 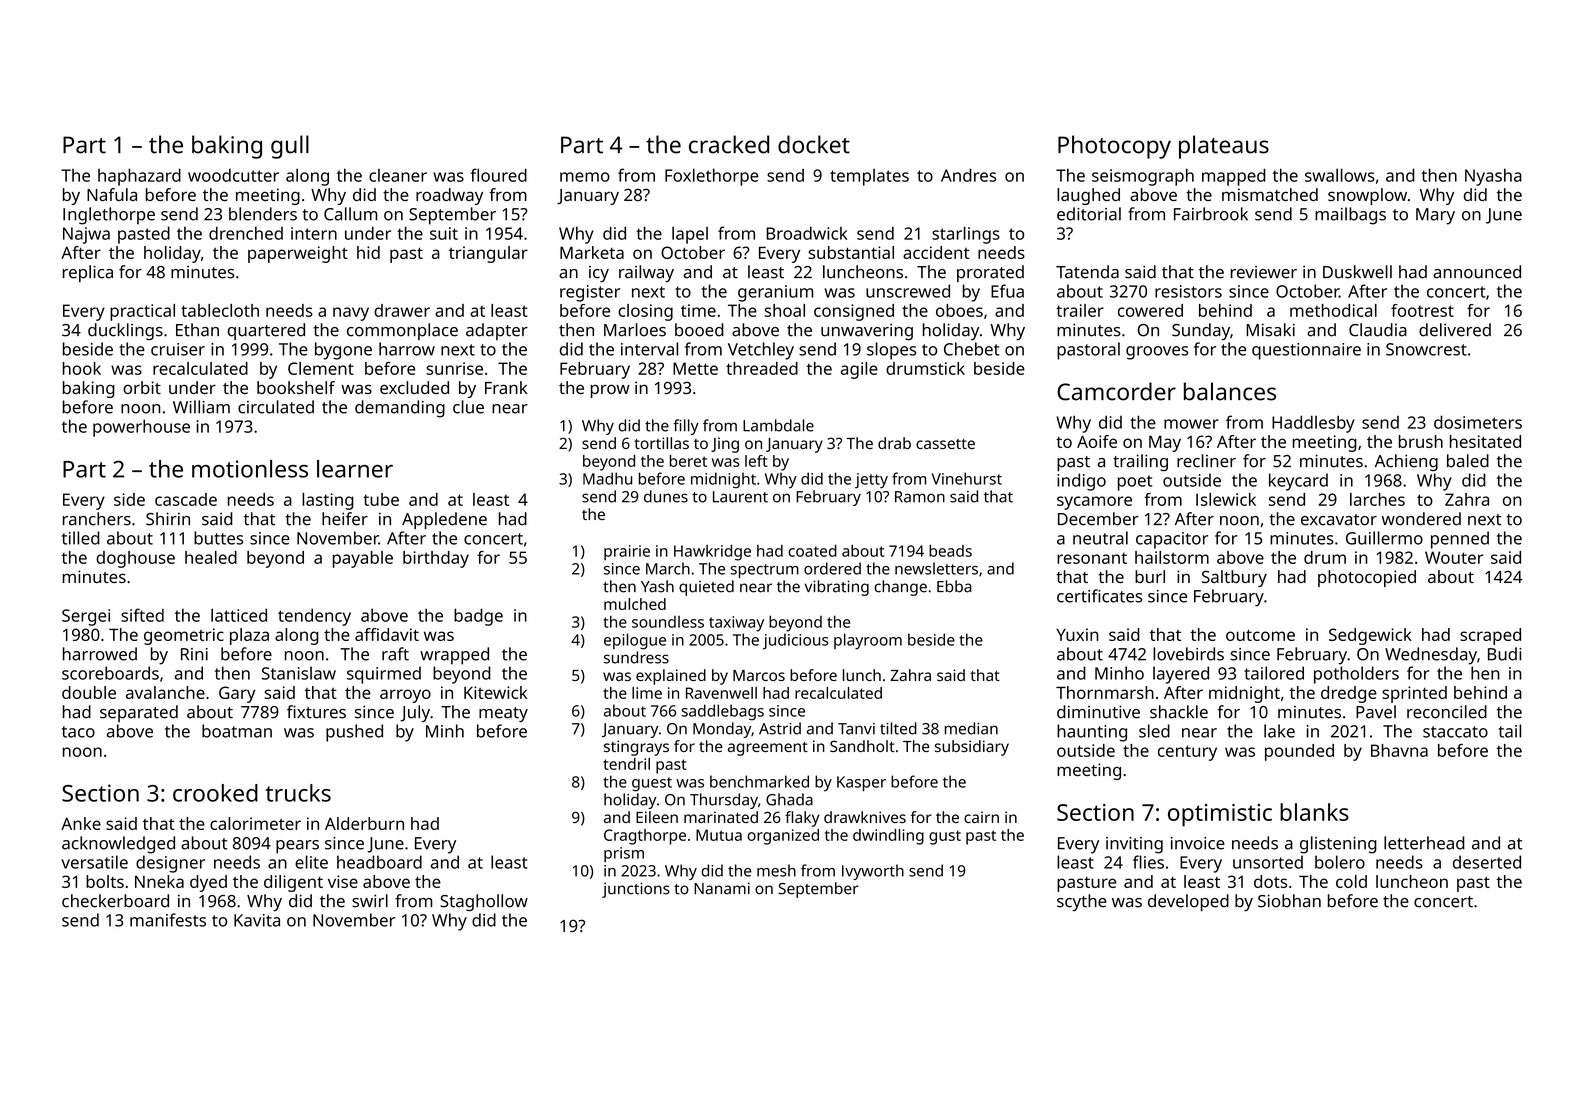 I want to click on Ramon, so click(x=920, y=497).
